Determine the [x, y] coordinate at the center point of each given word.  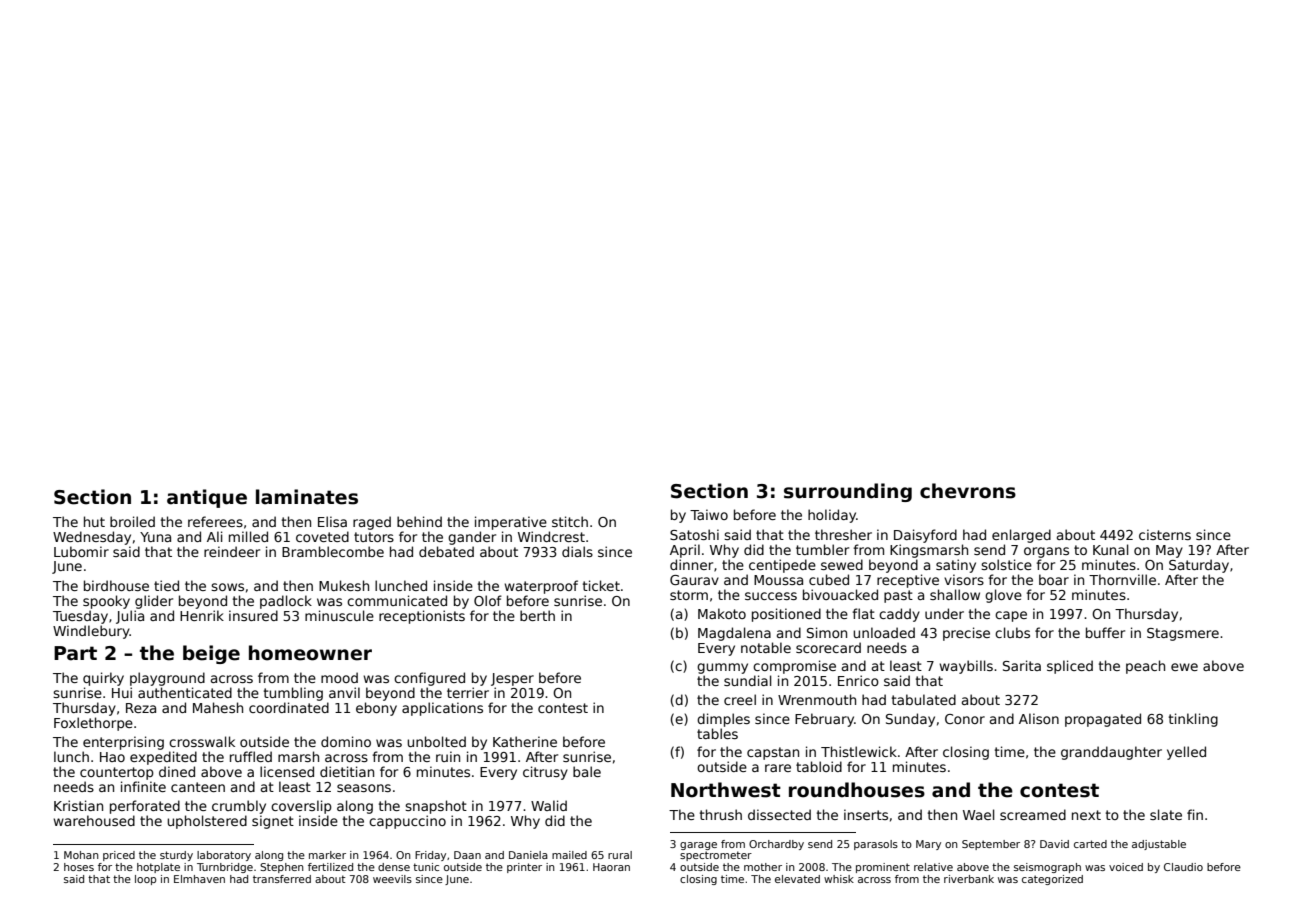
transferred [282, 879]
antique [207, 498]
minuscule [339, 615]
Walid [549, 805]
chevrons [968, 491]
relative [933, 867]
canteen [198, 787]
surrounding [848, 492]
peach [1145, 667]
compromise [794, 667]
